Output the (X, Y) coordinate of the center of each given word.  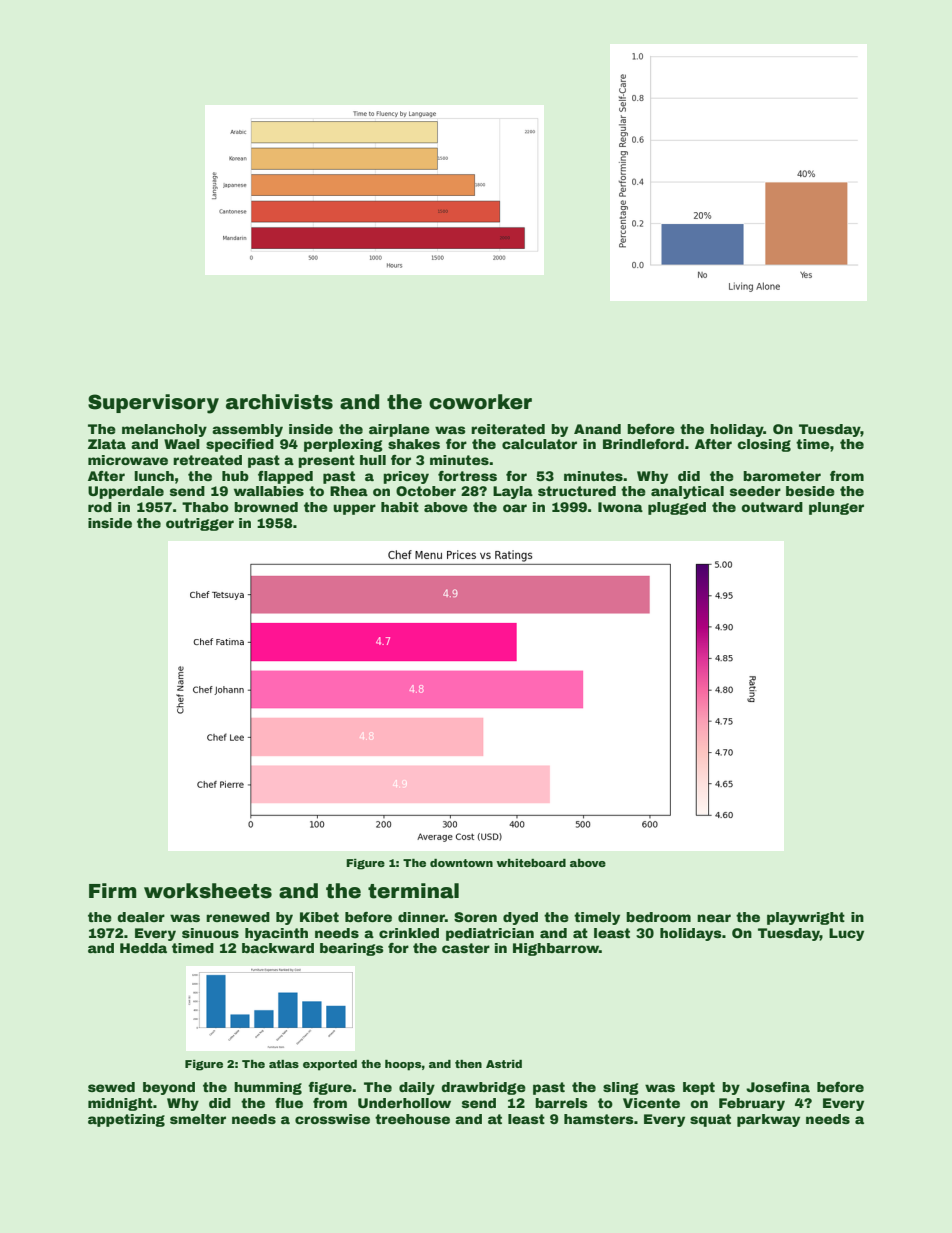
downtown (461, 863)
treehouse (412, 1119)
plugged (677, 508)
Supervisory (153, 404)
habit (400, 507)
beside (810, 491)
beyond (169, 1088)
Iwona (620, 507)
